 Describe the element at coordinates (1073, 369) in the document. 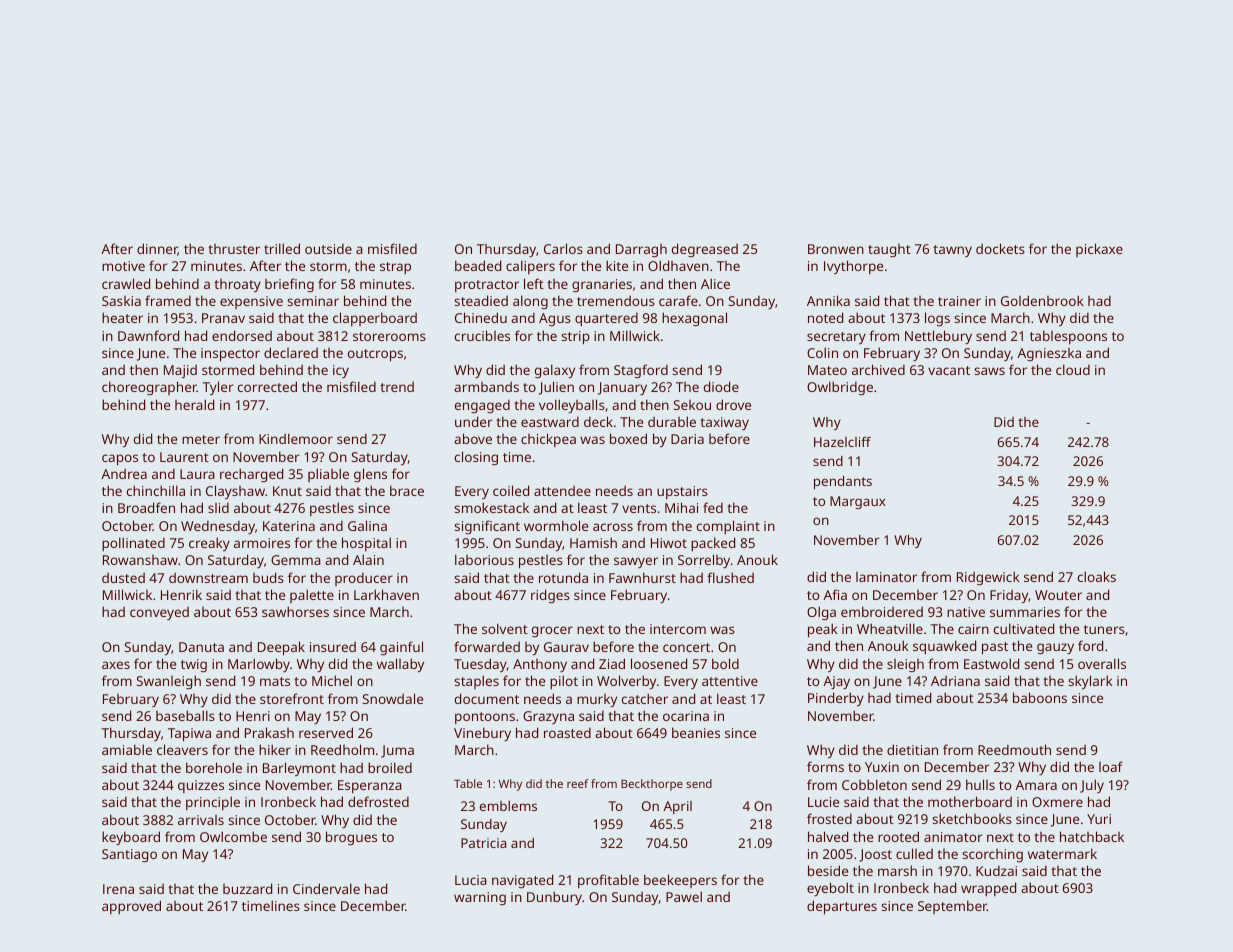

I see `cloud` at that location.
